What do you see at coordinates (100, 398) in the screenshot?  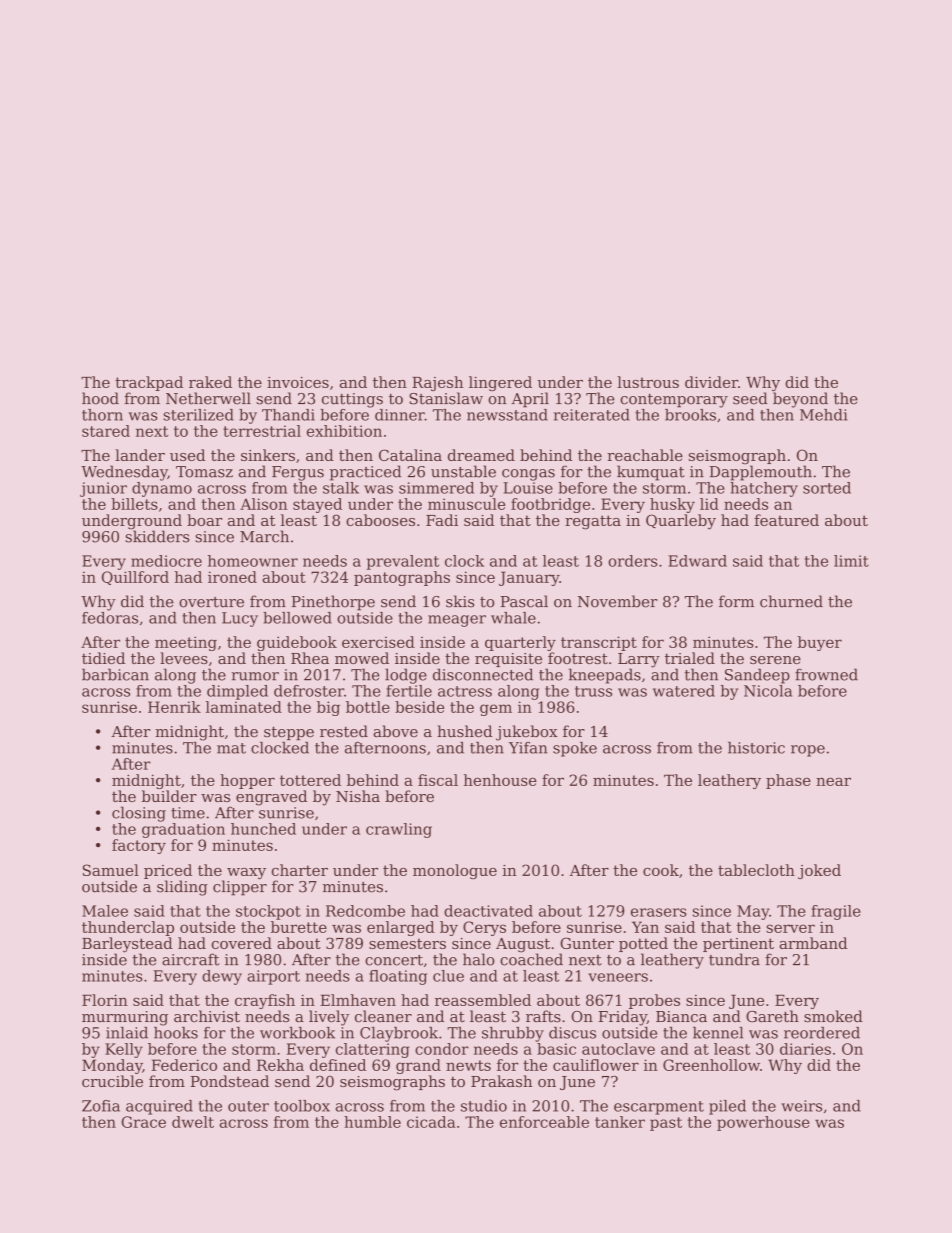 I see `hood` at bounding box center [100, 398].
